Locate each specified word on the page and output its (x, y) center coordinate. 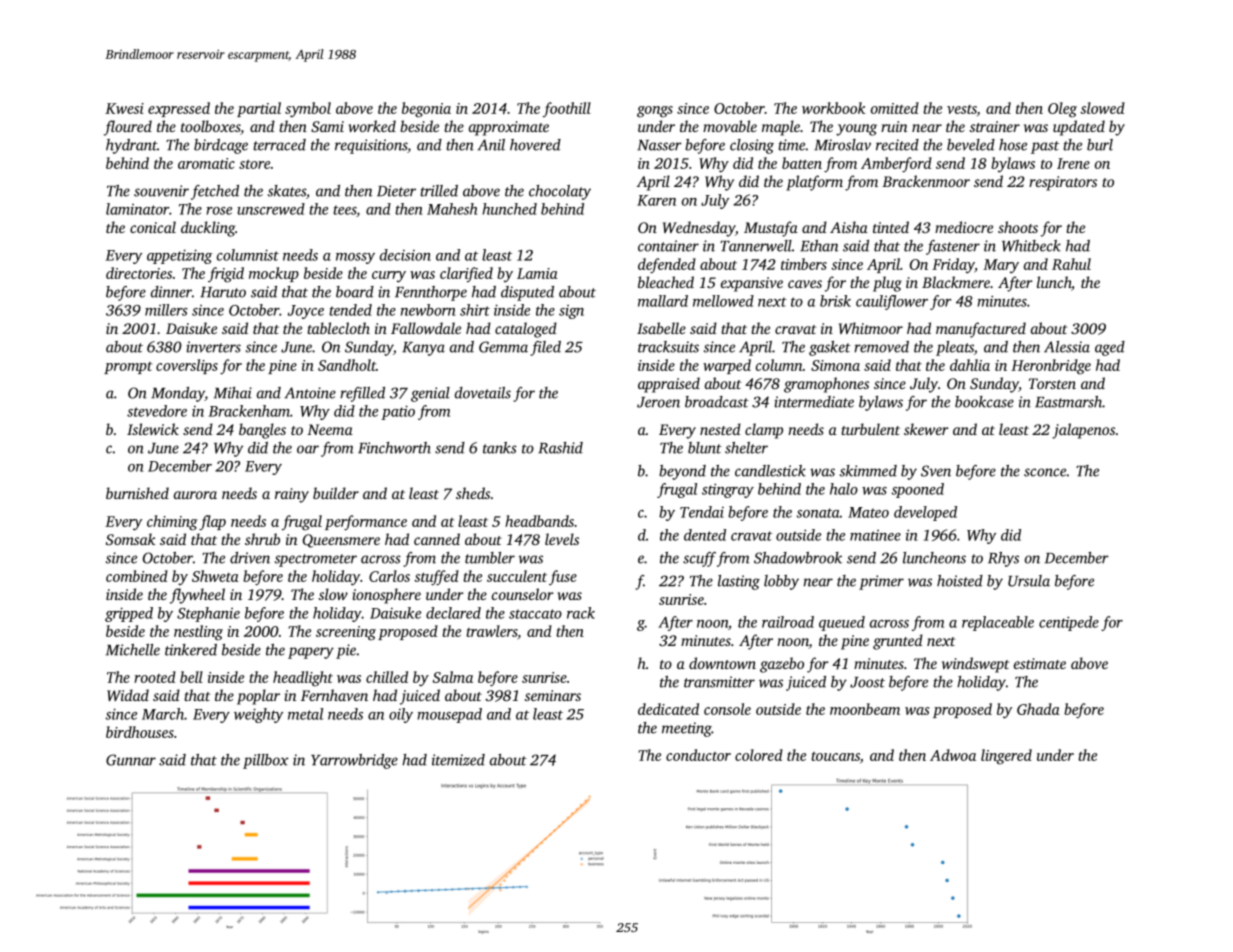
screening (346, 633)
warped (727, 366)
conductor (698, 755)
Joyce (306, 312)
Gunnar (131, 760)
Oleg (1062, 110)
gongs (655, 112)
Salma (453, 677)
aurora (195, 495)
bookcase (984, 402)
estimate (1040, 663)
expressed (179, 109)
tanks (500, 448)
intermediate (814, 402)
